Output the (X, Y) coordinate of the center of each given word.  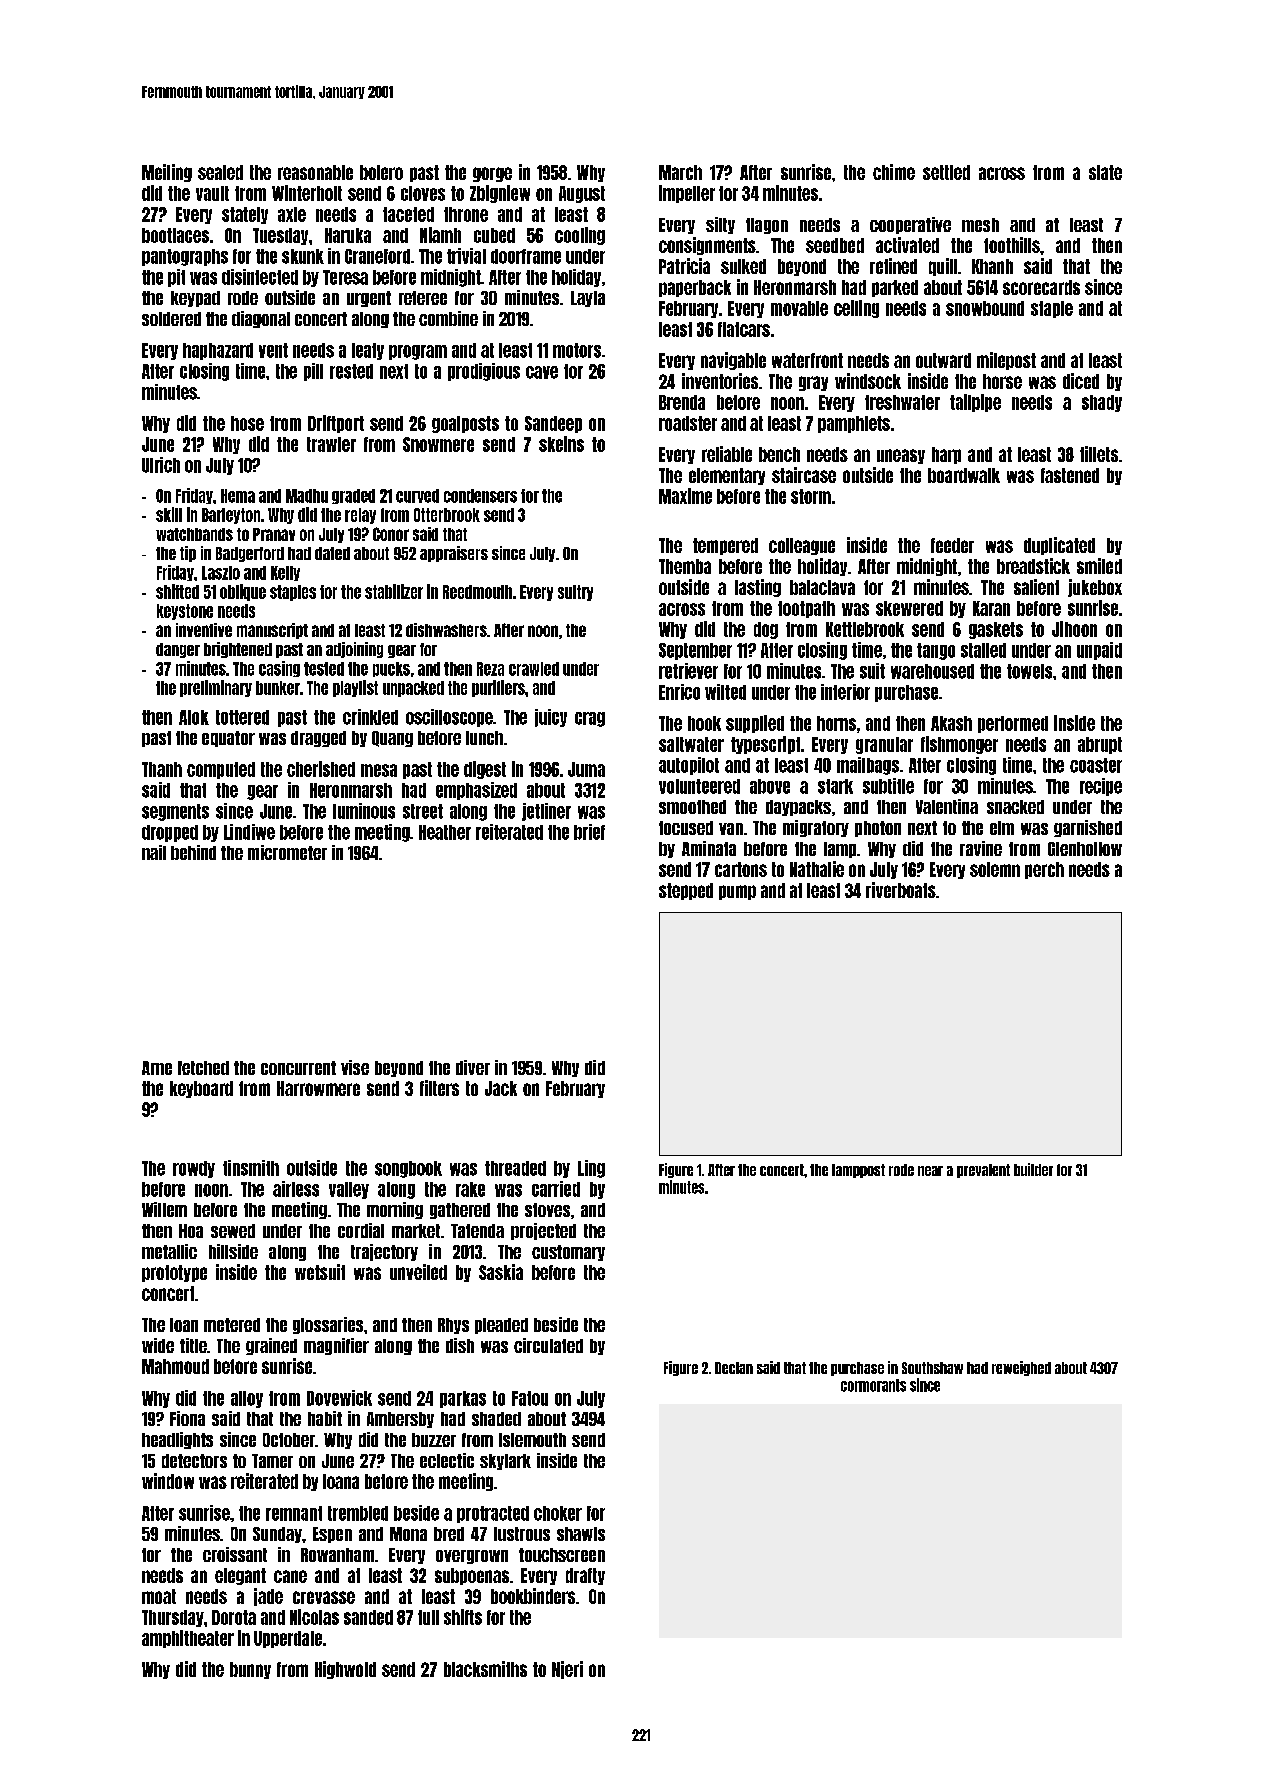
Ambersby (400, 1420)
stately (245, 215)
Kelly (285, 573)
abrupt (1100, 745)
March (680, 172)
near (930, 1171)
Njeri (567, 1670)
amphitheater (188, 1639)
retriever (688, 671)
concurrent (298, 1068)
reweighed (1021, 1368)
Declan (734, 1368)
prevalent (983, 1171)
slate (1105, 172)
